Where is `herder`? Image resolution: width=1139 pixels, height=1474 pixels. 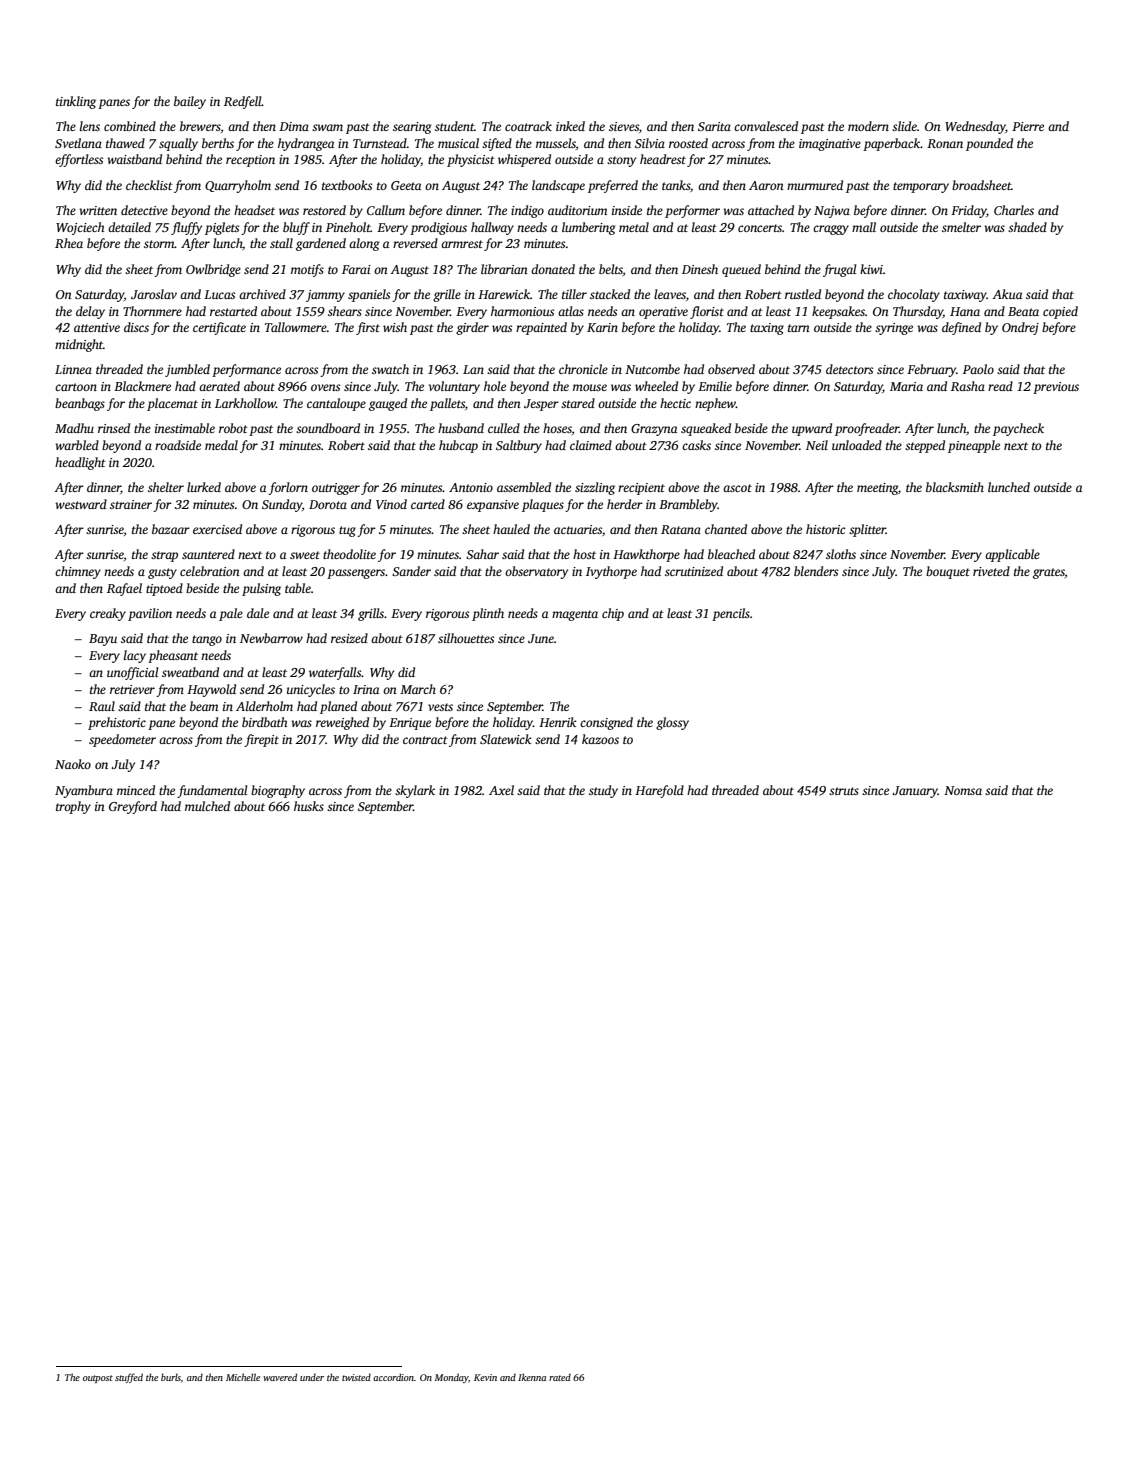 herder is located at coordinates (625, 504).
